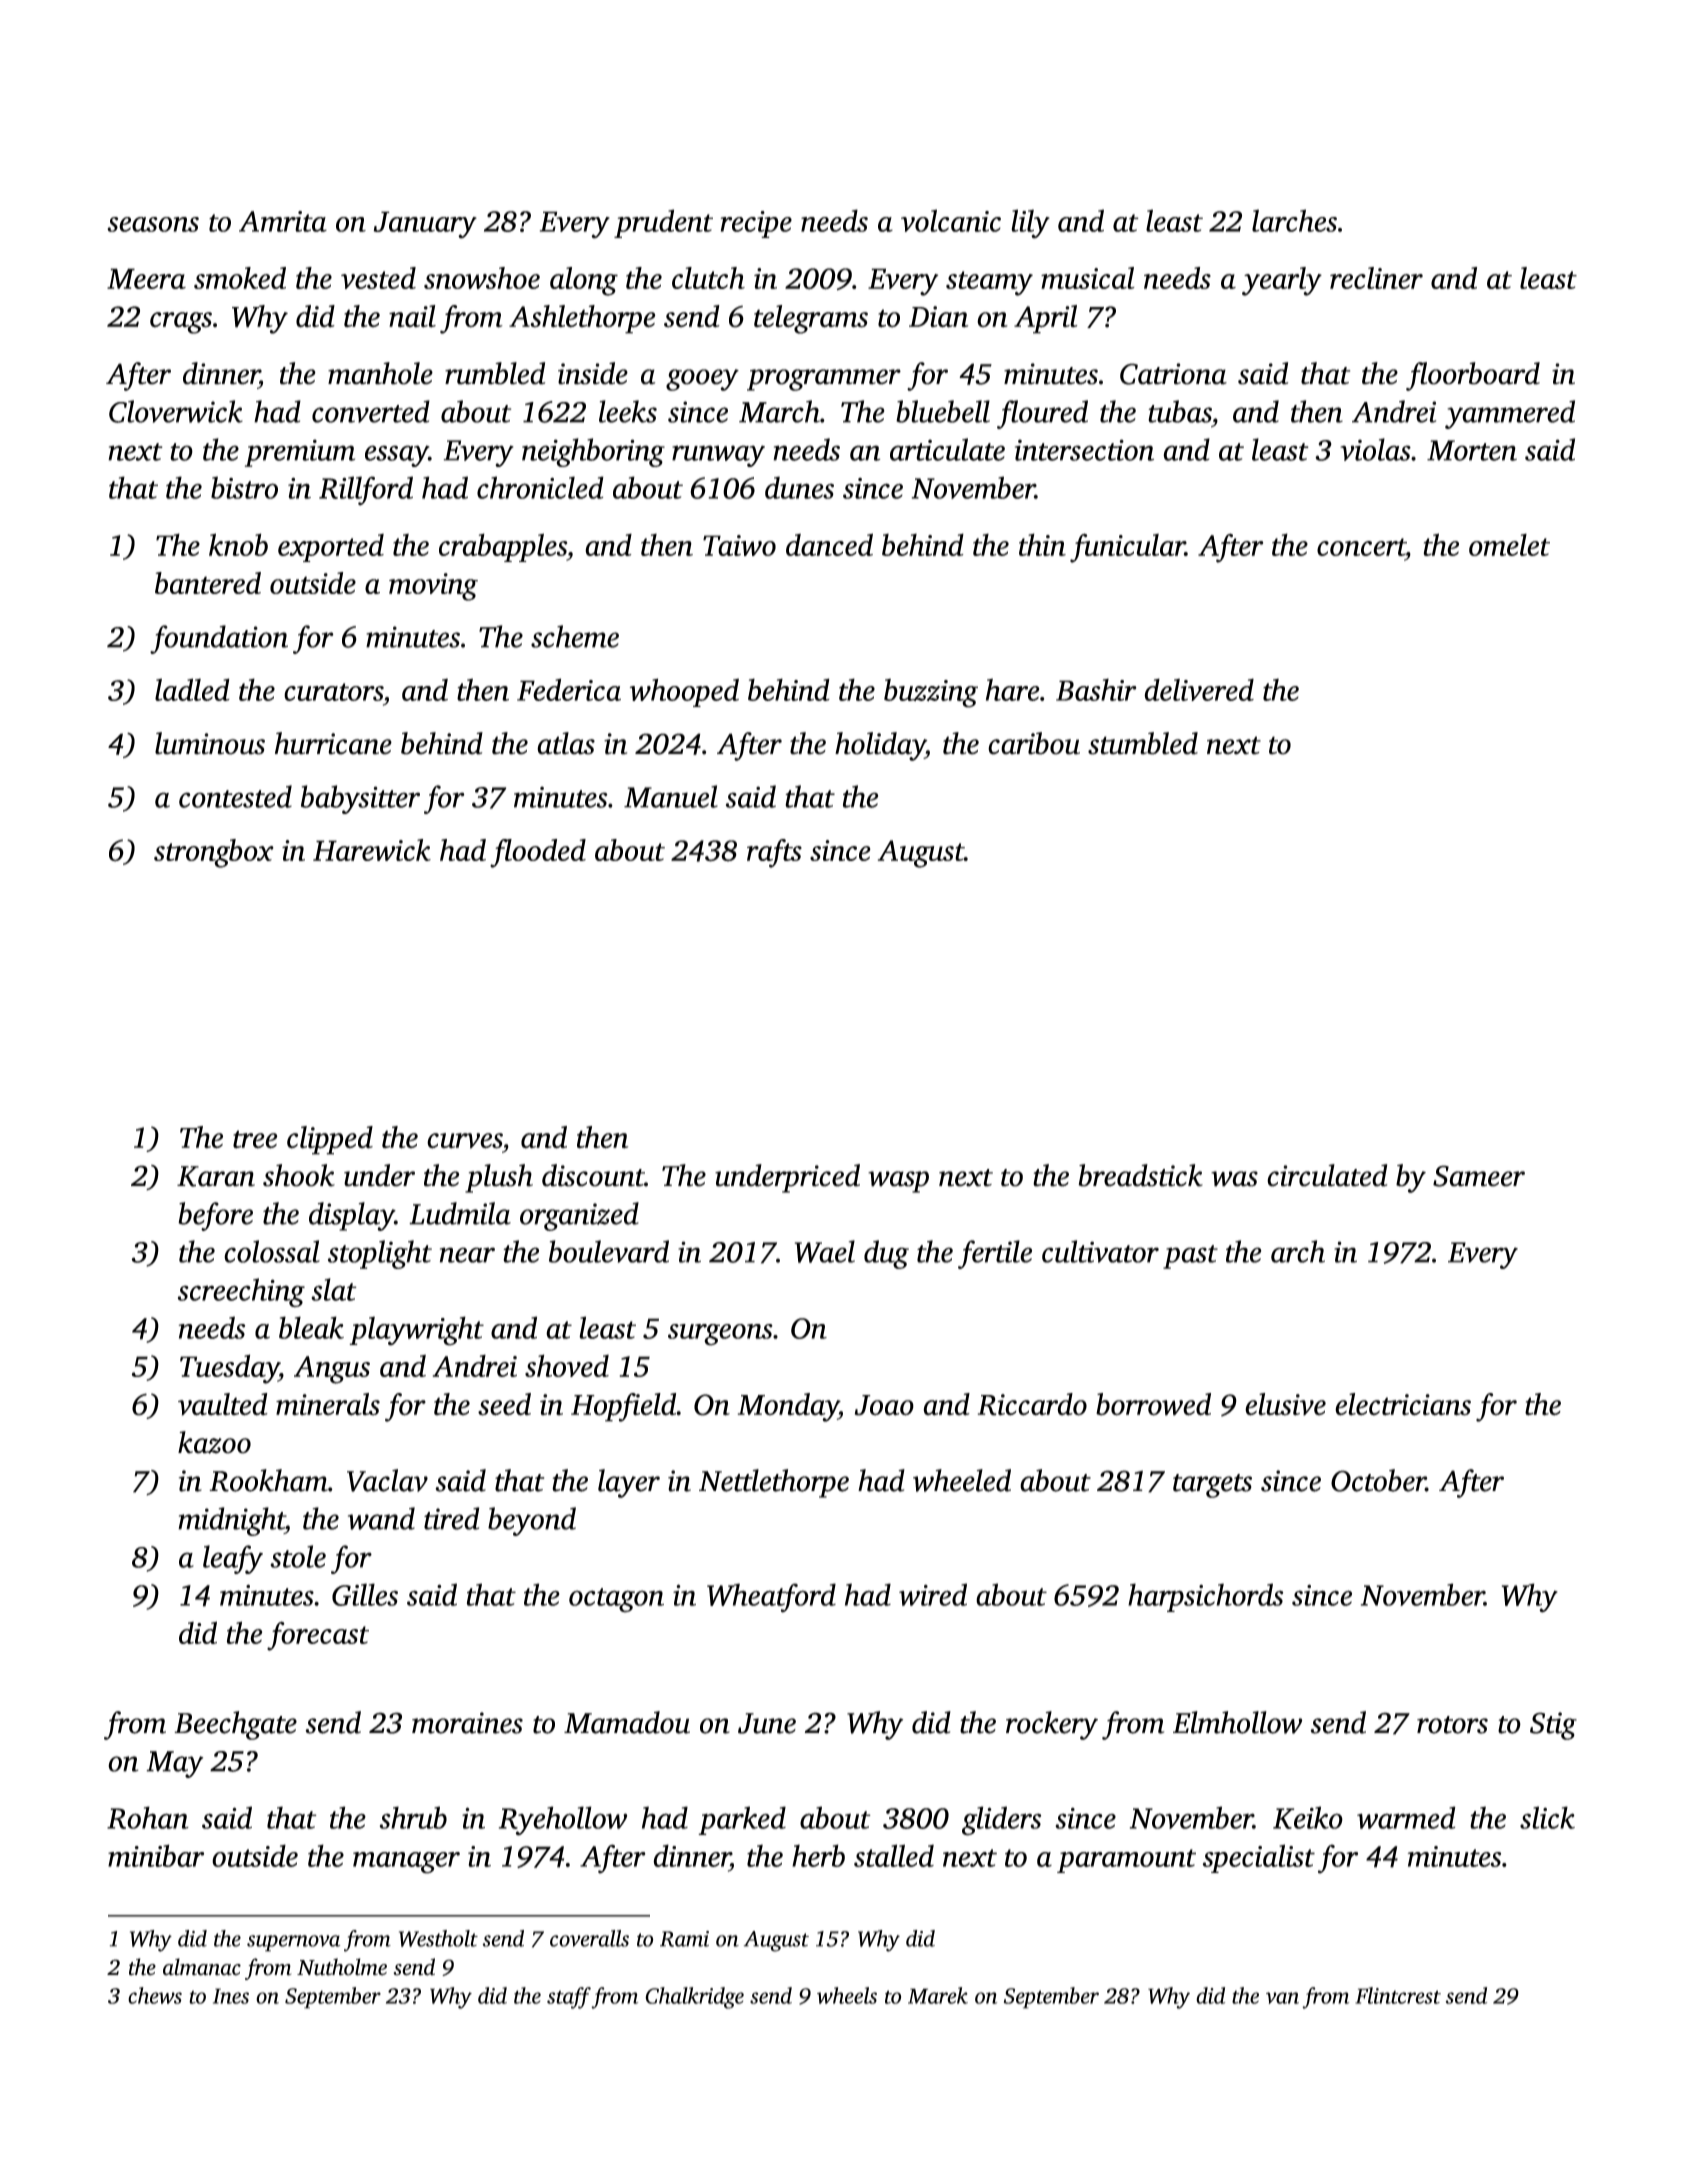  Describe the element at coordinates (333, 692) in the screenshot. I see `curators` at that location.
